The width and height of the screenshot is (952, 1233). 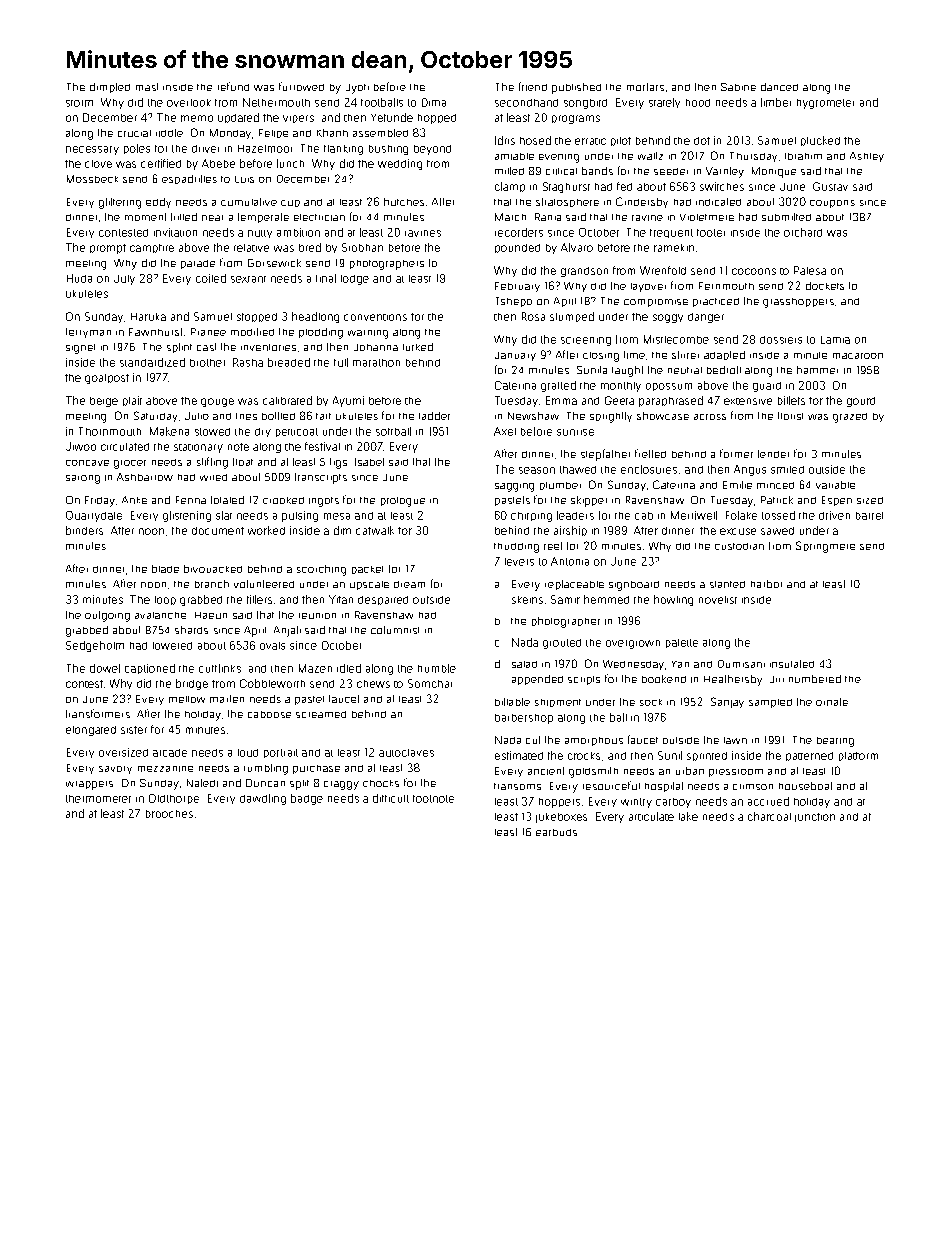 What do you see at coordinates (803, 232) in the screenshot?
I see `orchard` at bounding box center [803, 232].
